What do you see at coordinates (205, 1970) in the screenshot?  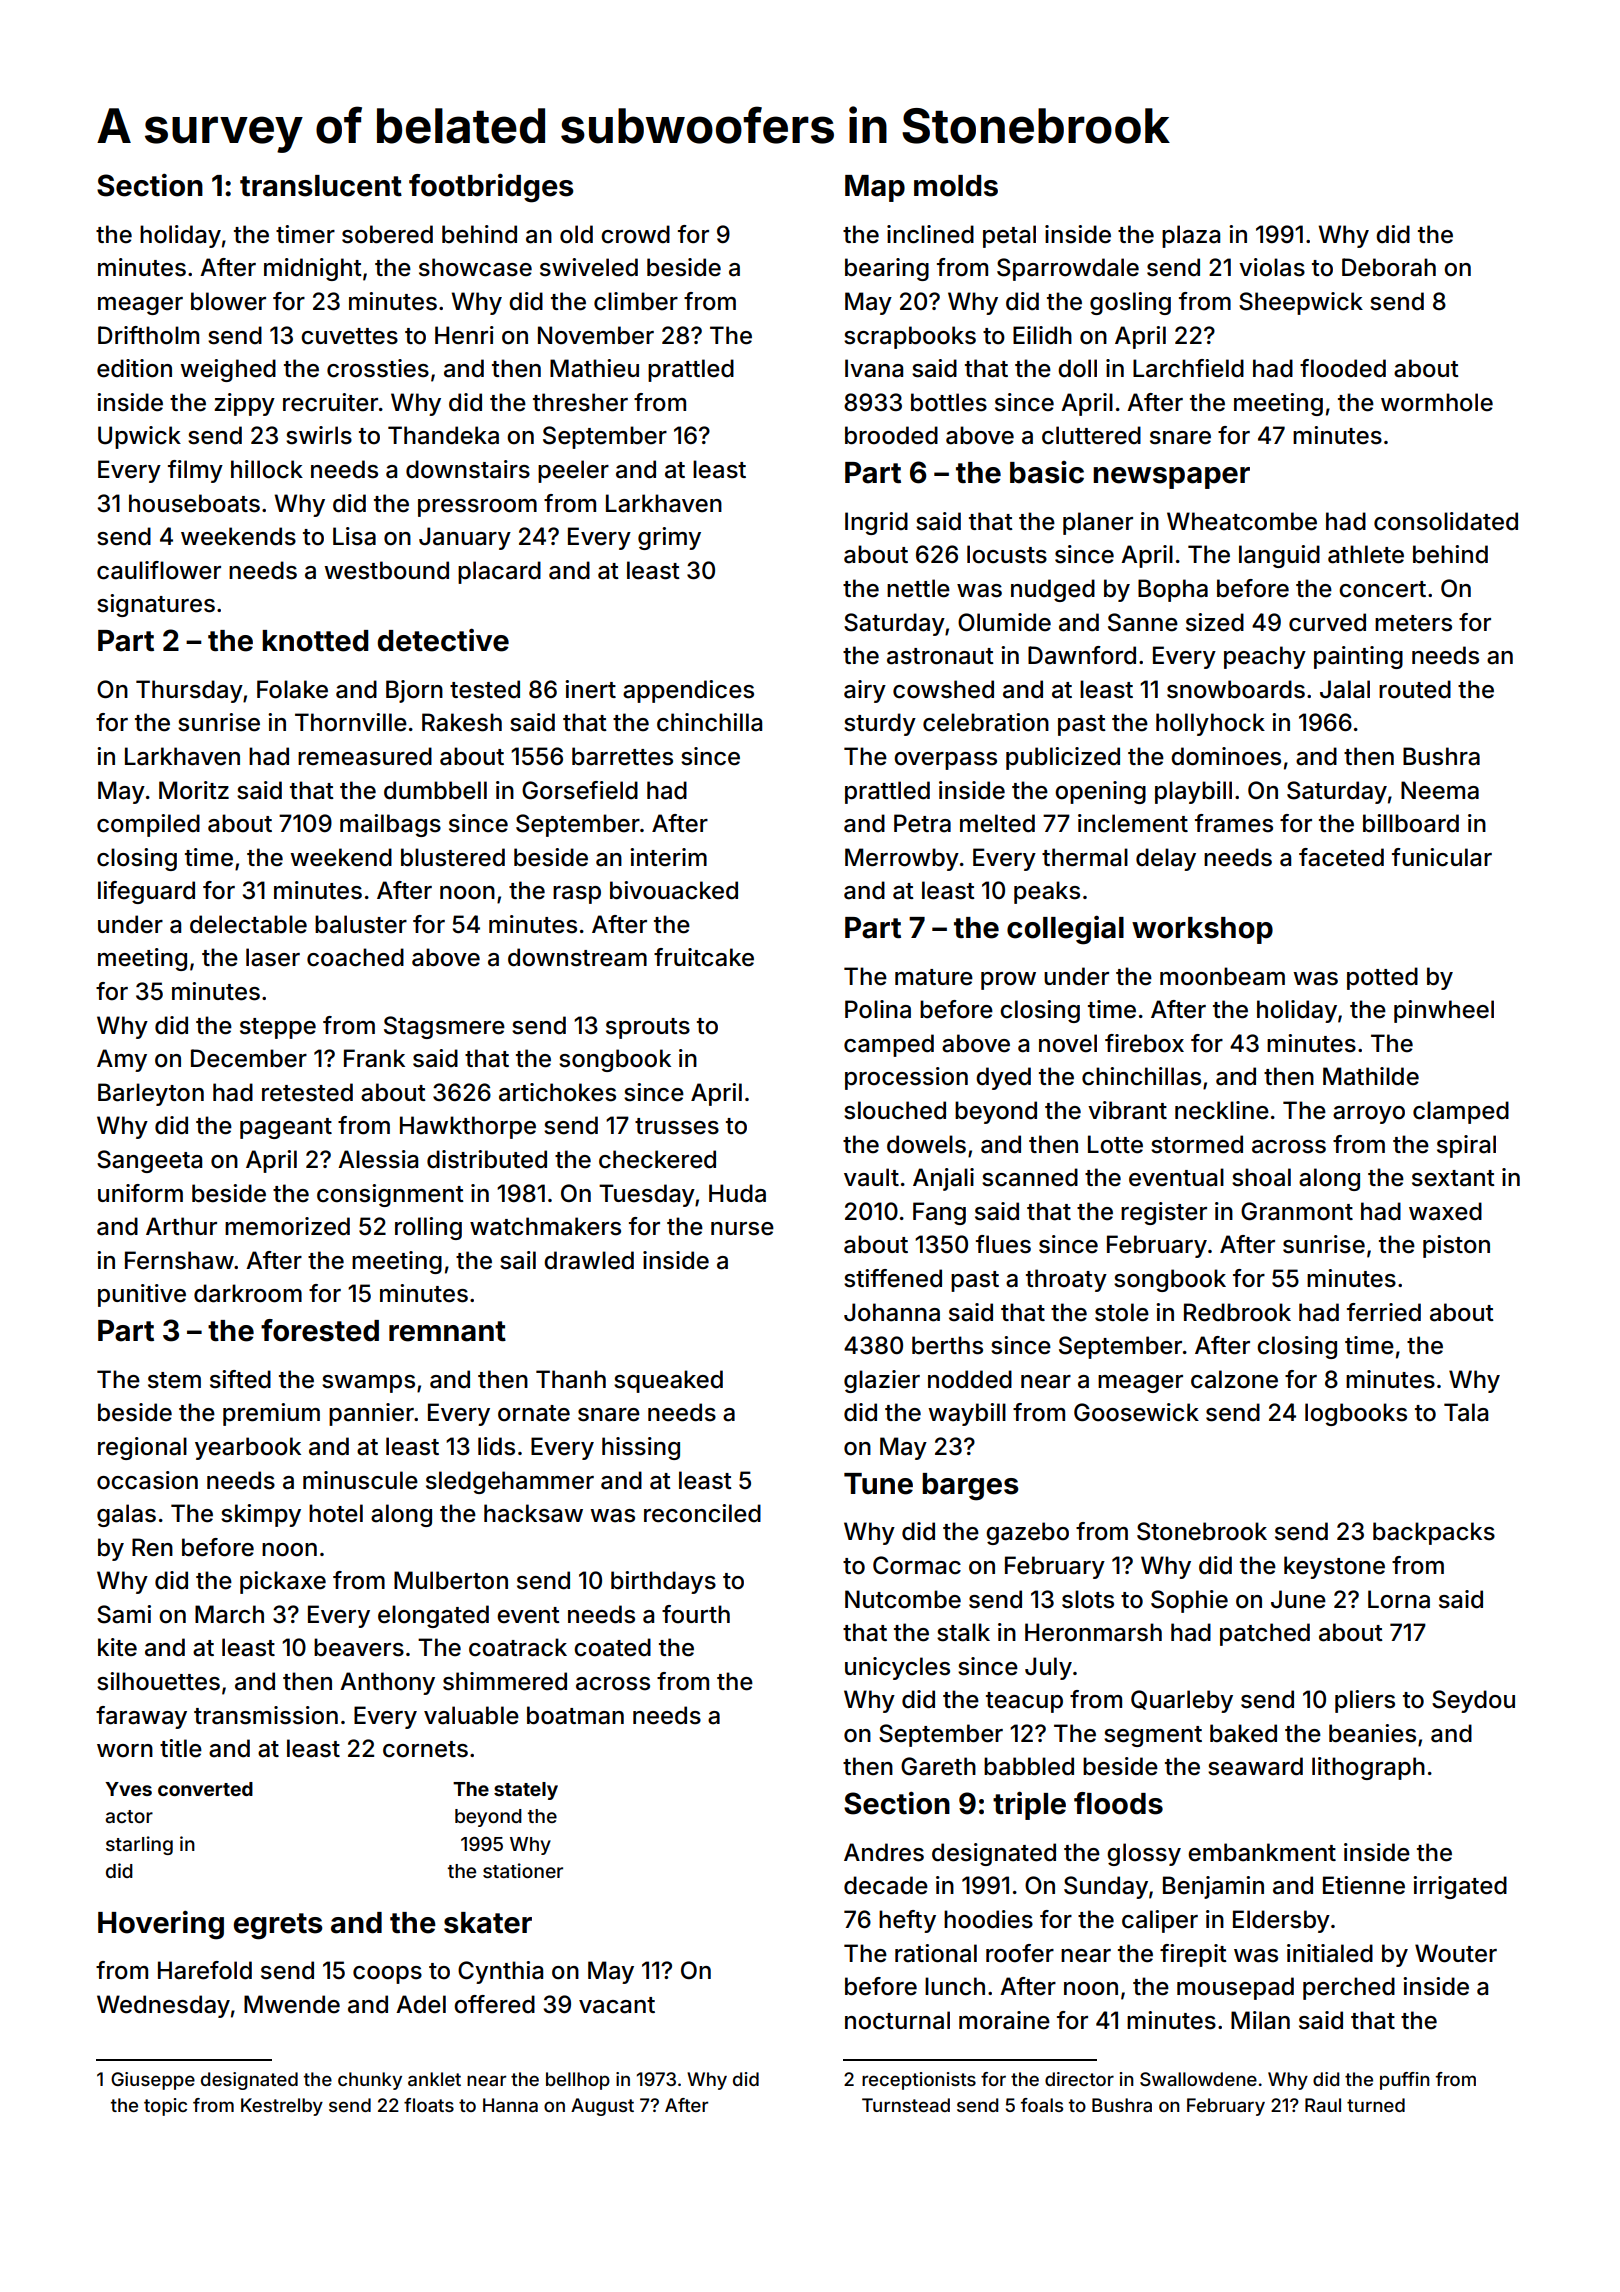 I see `Harefold` at bounding box center [205, 1970].
